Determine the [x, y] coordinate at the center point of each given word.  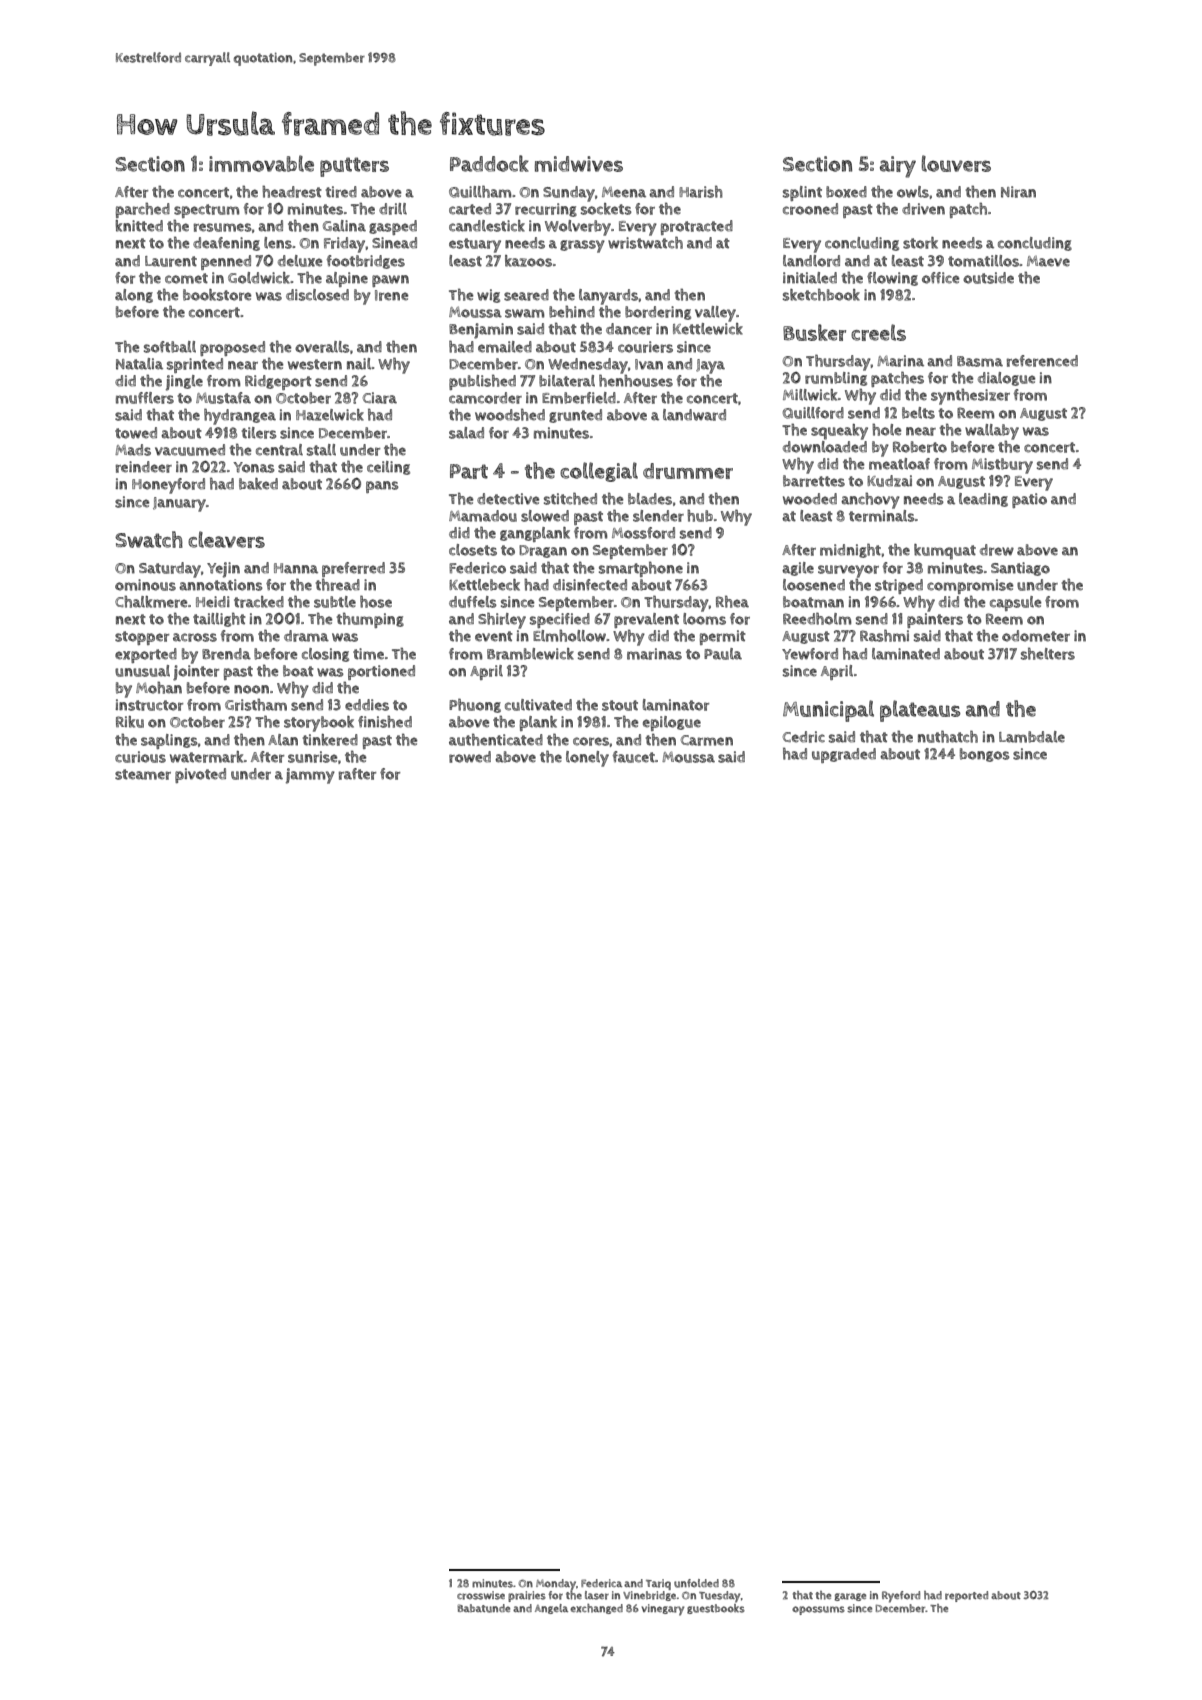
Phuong [475, 705]
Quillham [480, 191]
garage [850, 1597]
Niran [1018, 192]
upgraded [844, 755]
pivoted [200, 775]
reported [966, 1596]
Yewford [810, 654]
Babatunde [483, 1608]
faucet [634, 757]
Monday [556, 1585]
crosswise [481, 1595]
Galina [344, 226]
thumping [370, 620]
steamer [143, 774]
